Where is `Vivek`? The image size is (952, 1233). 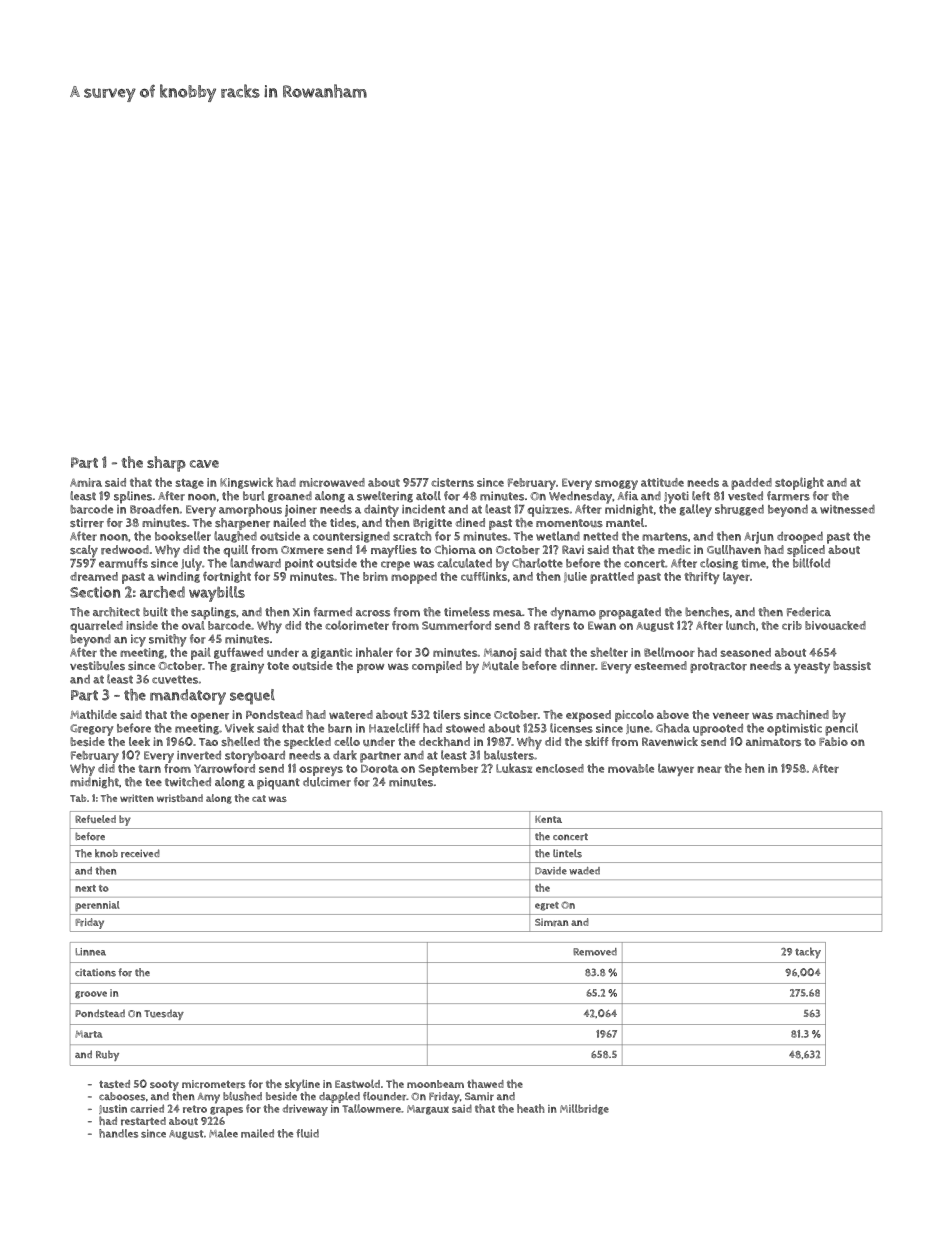
Vivek is located at coordinates (239, 728).
